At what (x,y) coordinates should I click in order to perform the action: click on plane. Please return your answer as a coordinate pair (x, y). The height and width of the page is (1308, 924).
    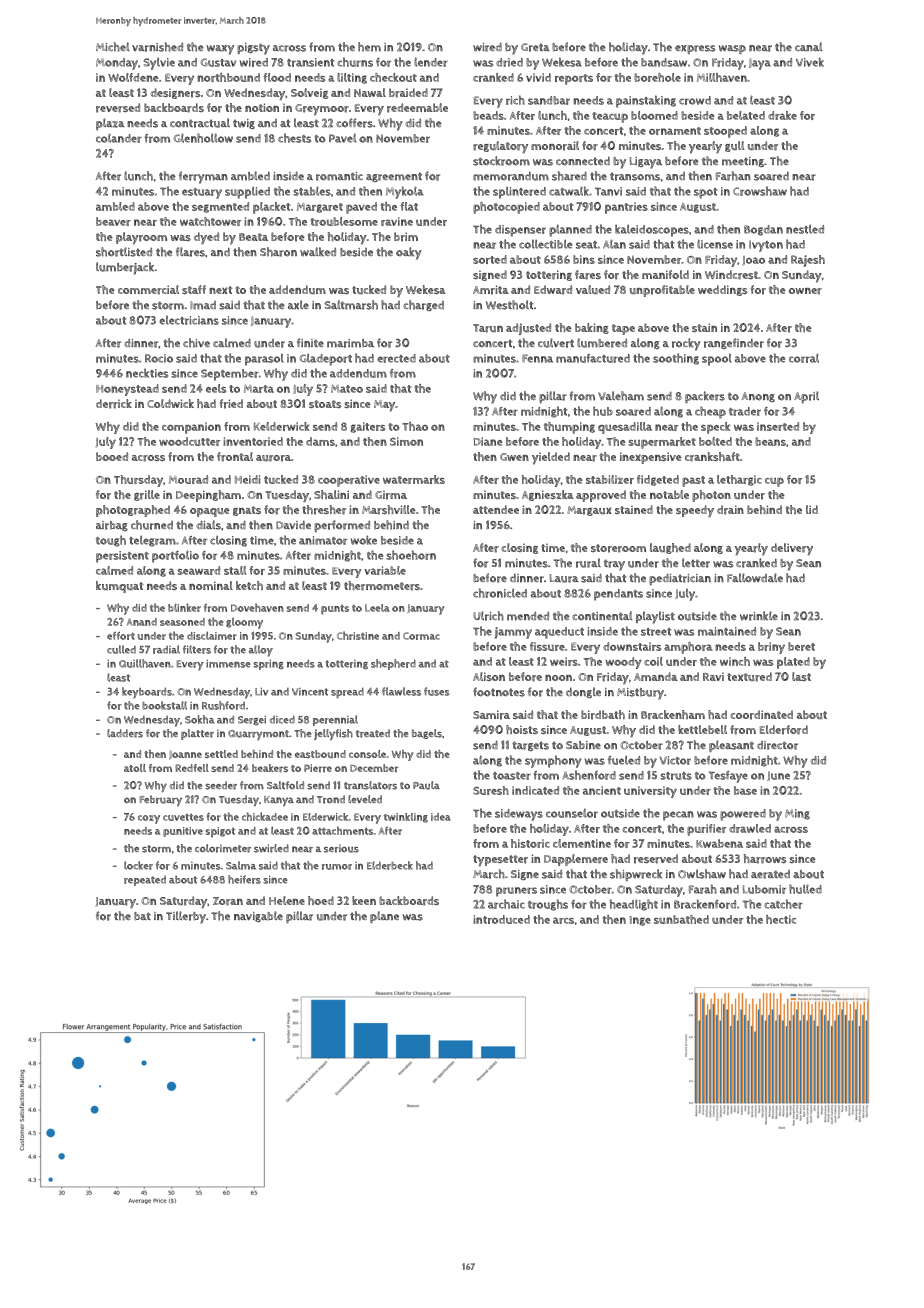
    Looking at the image, I should click on (384, 917).
